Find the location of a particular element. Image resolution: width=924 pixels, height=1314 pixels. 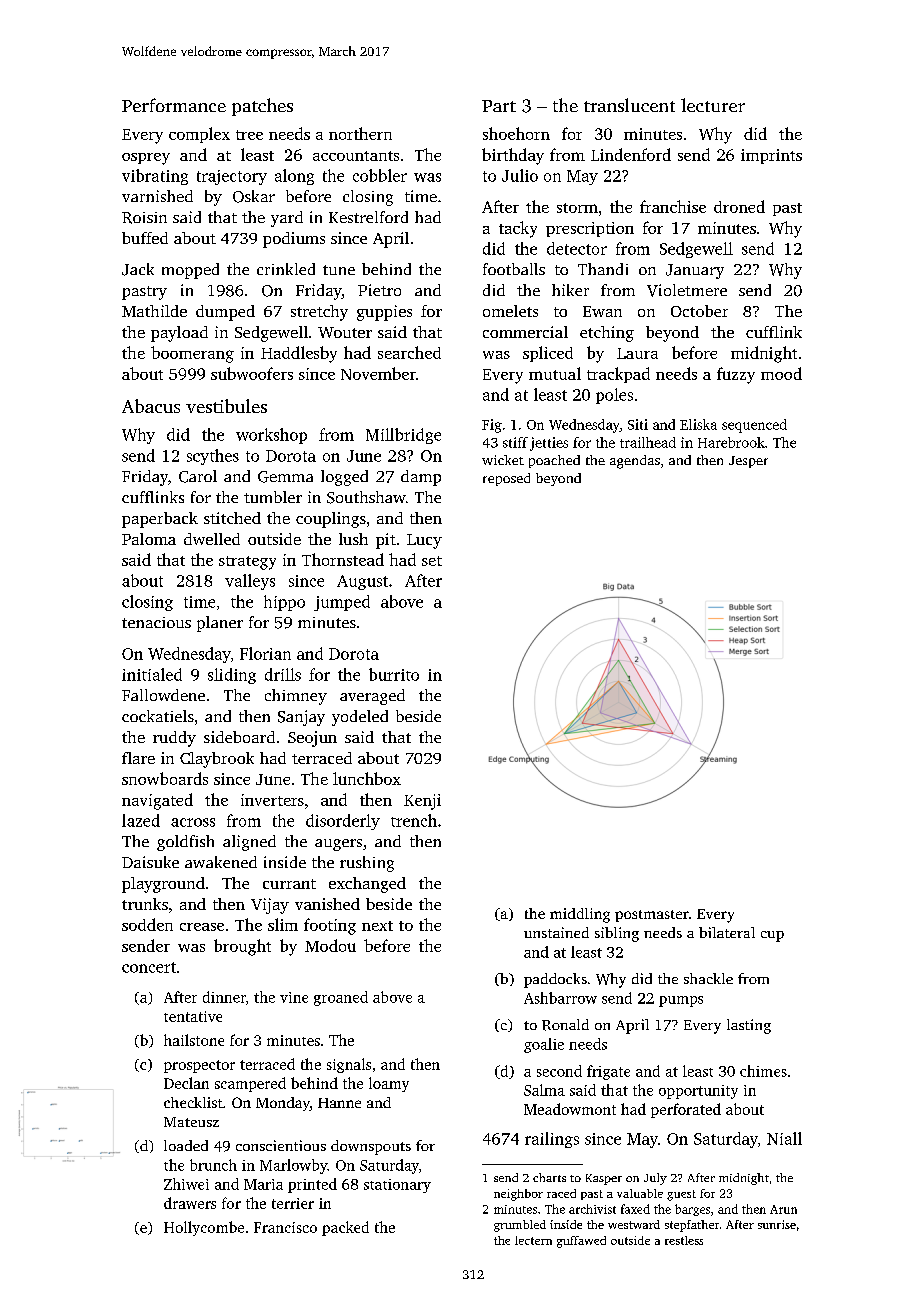

grumbled is located at coordinates (520, 1226).
